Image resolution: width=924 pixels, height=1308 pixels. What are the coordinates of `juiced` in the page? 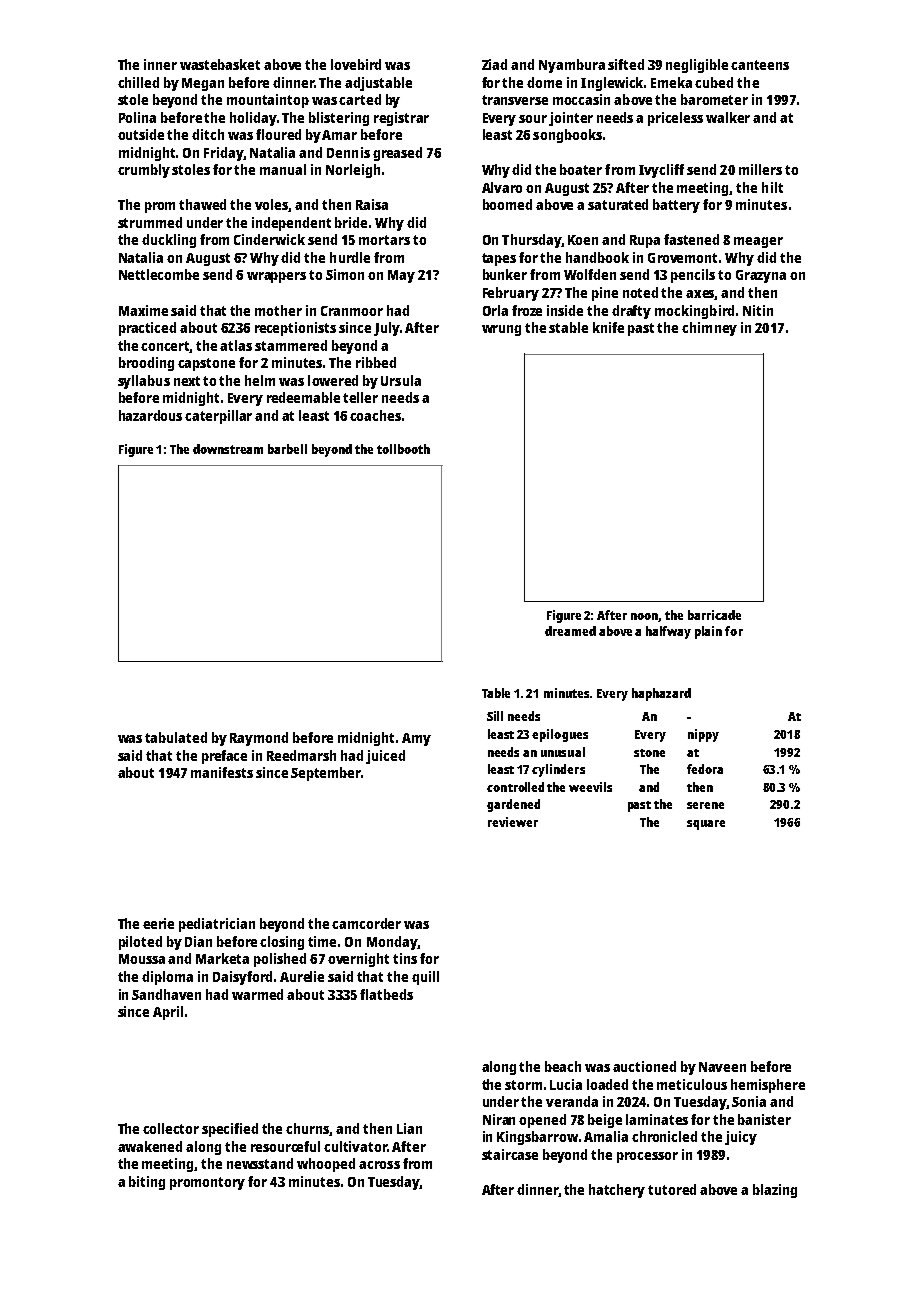 It's located at (385, 757).
